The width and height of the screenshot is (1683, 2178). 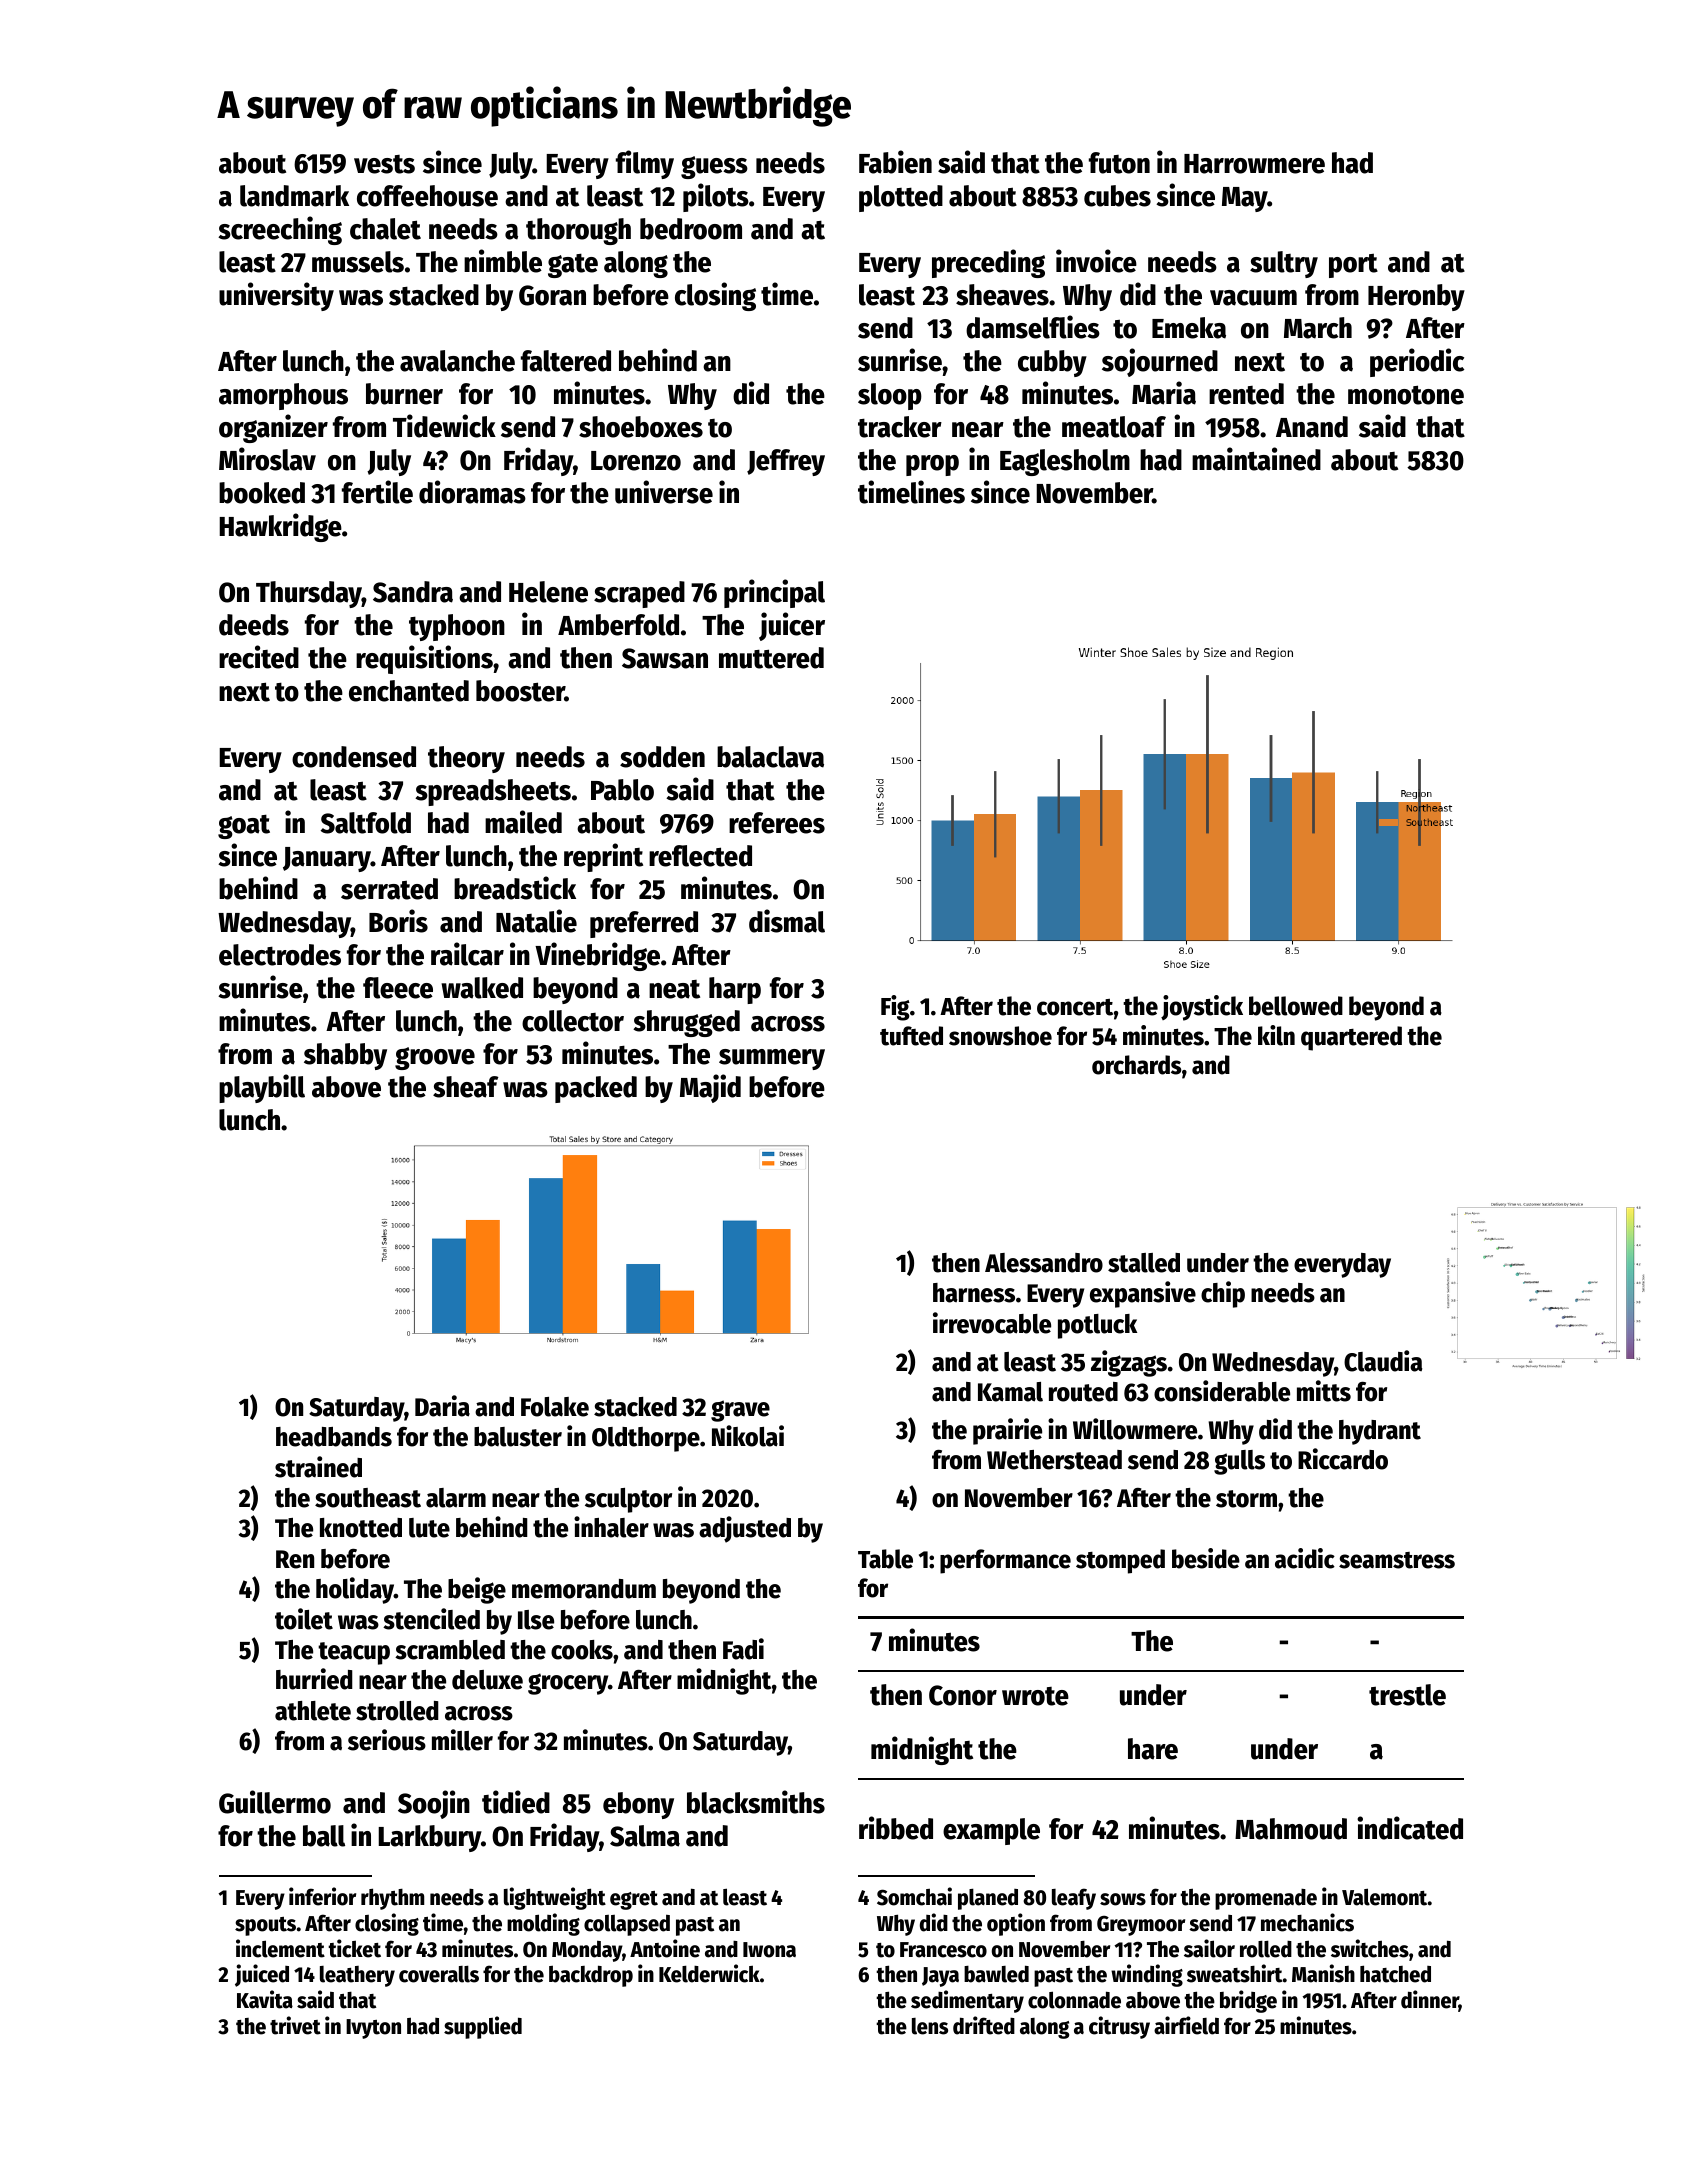 I want to click on indicated, so click(x=1410, y=1828).
